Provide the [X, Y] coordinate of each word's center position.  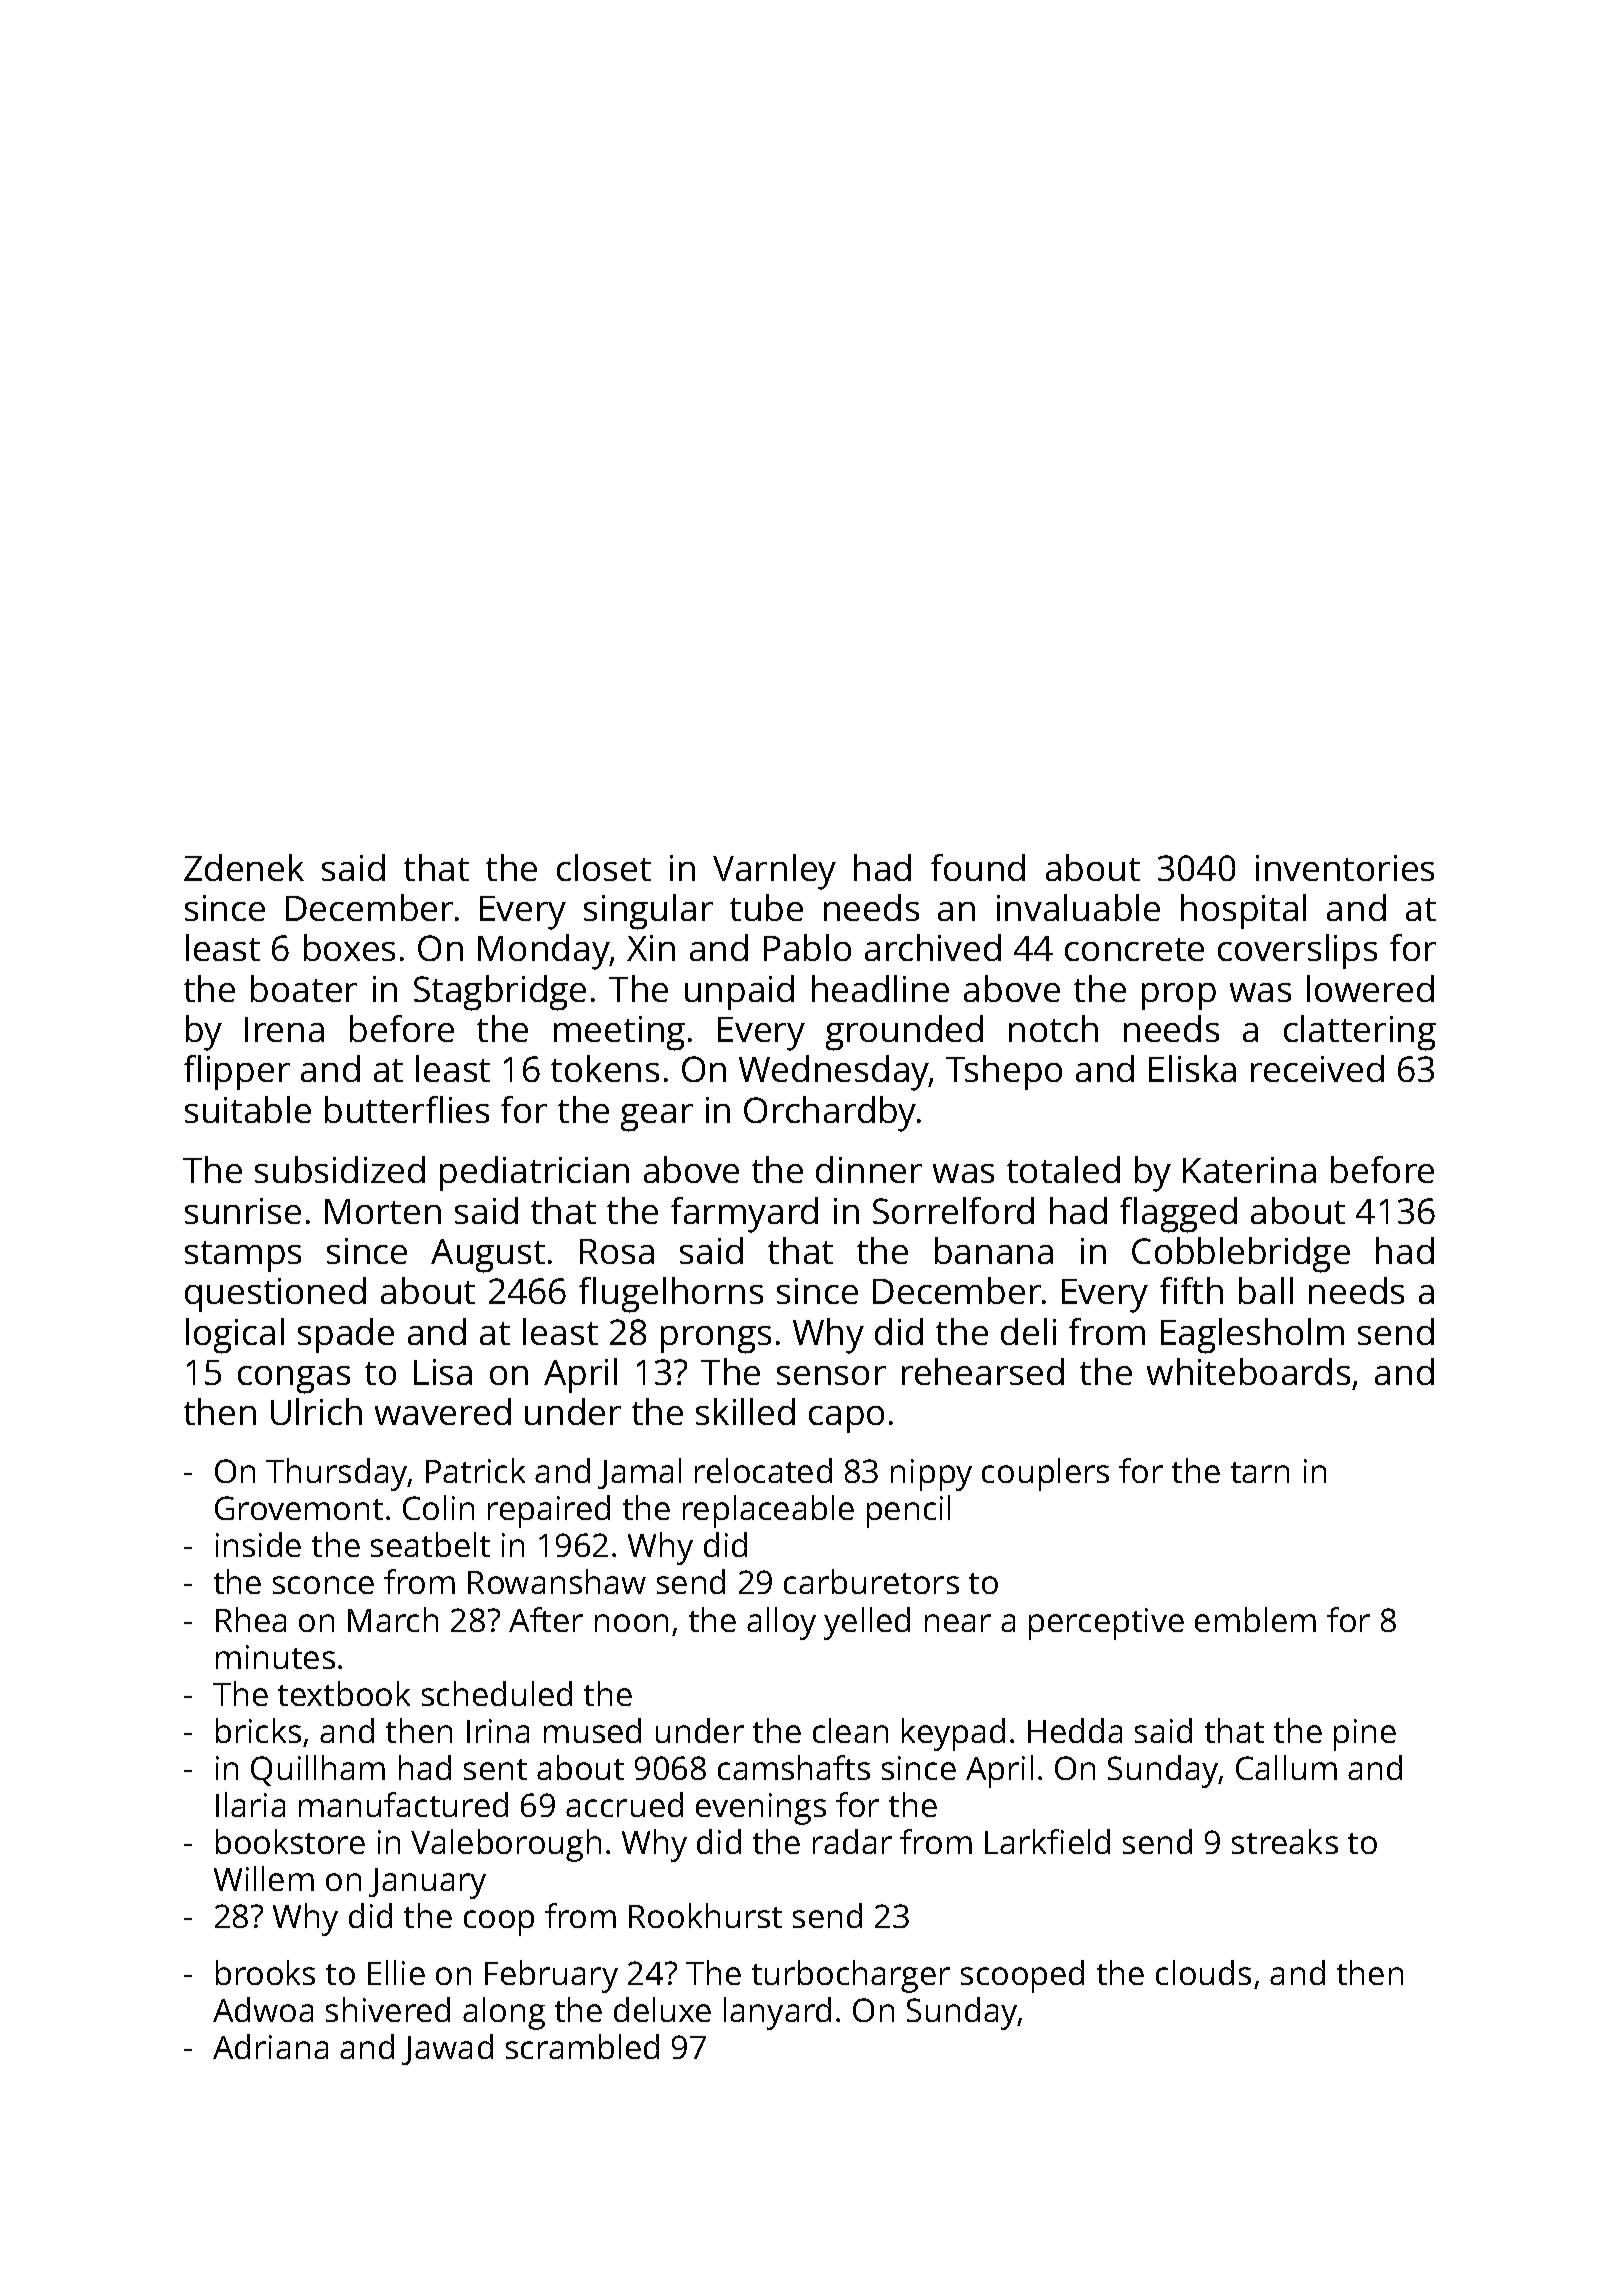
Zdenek [244, 867]
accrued [624, 1804]
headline [880, 988]
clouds [1203, 1972]
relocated [763, 1470]
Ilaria [250, 1804]
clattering [1360, 1033]
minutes [275, 1657]
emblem [1255, 1619]
